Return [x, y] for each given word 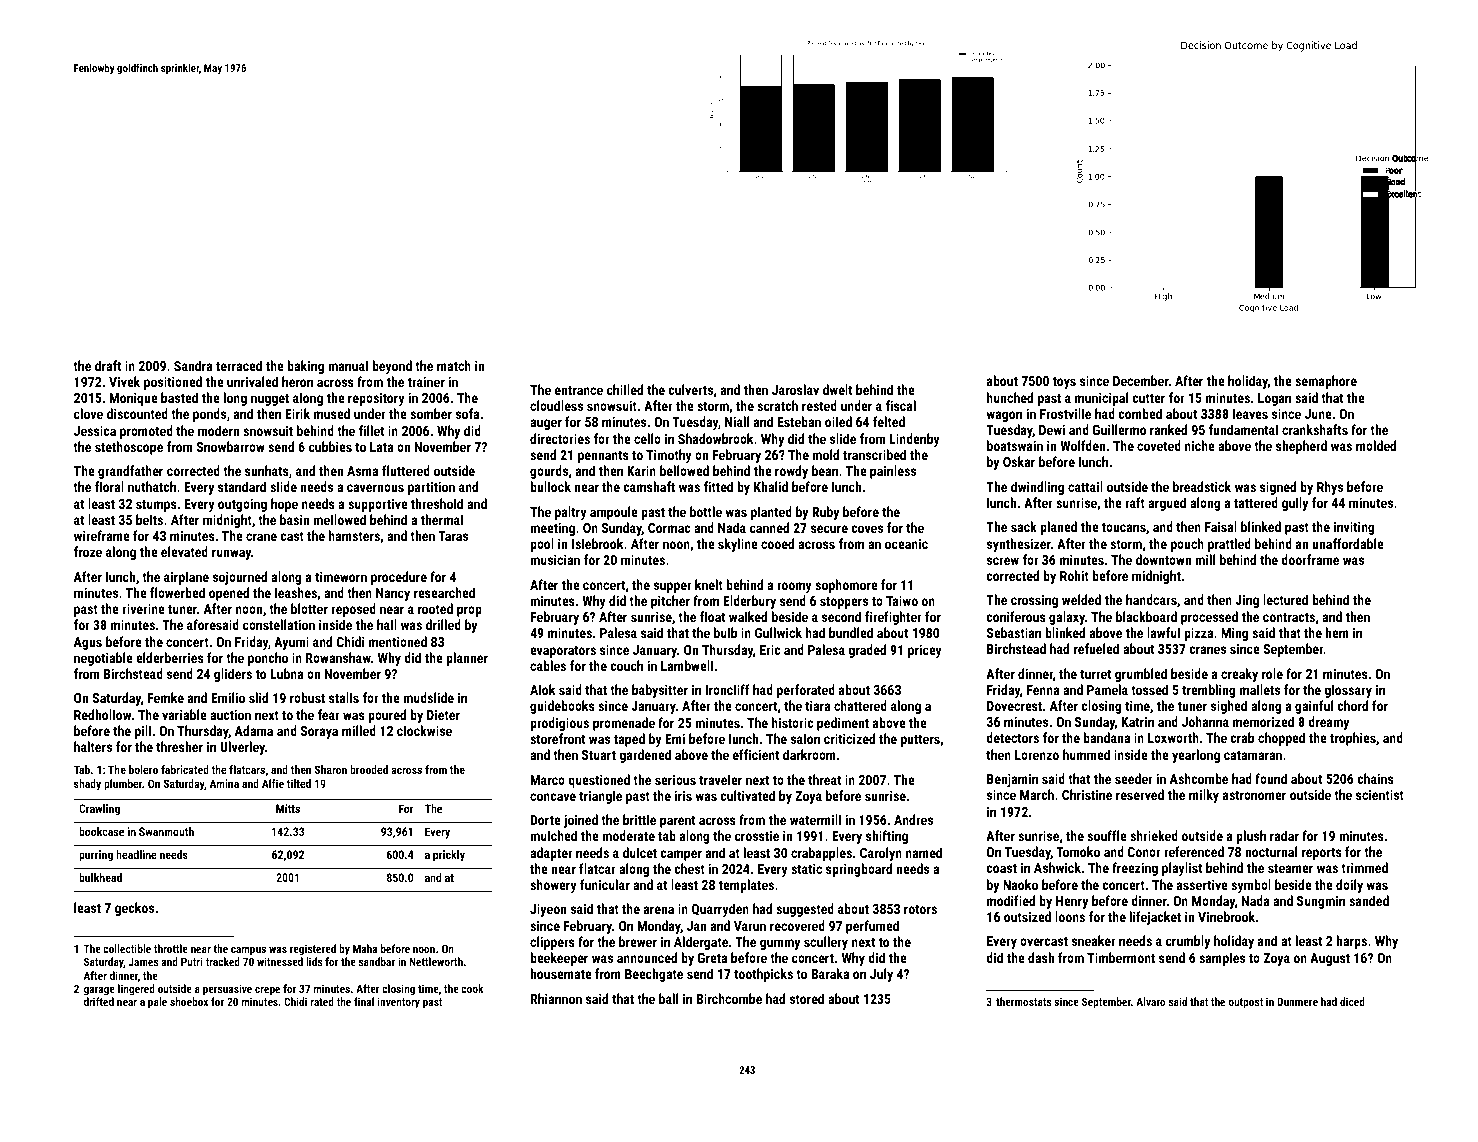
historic [792, 722]
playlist [1182, 869]
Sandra [193, 365]
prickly [449, 856]
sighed [1229, 707]
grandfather [130, 472]
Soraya [319, 732]
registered [313, 950]
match [454, 365]
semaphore [1326, 382]
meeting [552, 529]
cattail [1085, 486]
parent [677, 822]
